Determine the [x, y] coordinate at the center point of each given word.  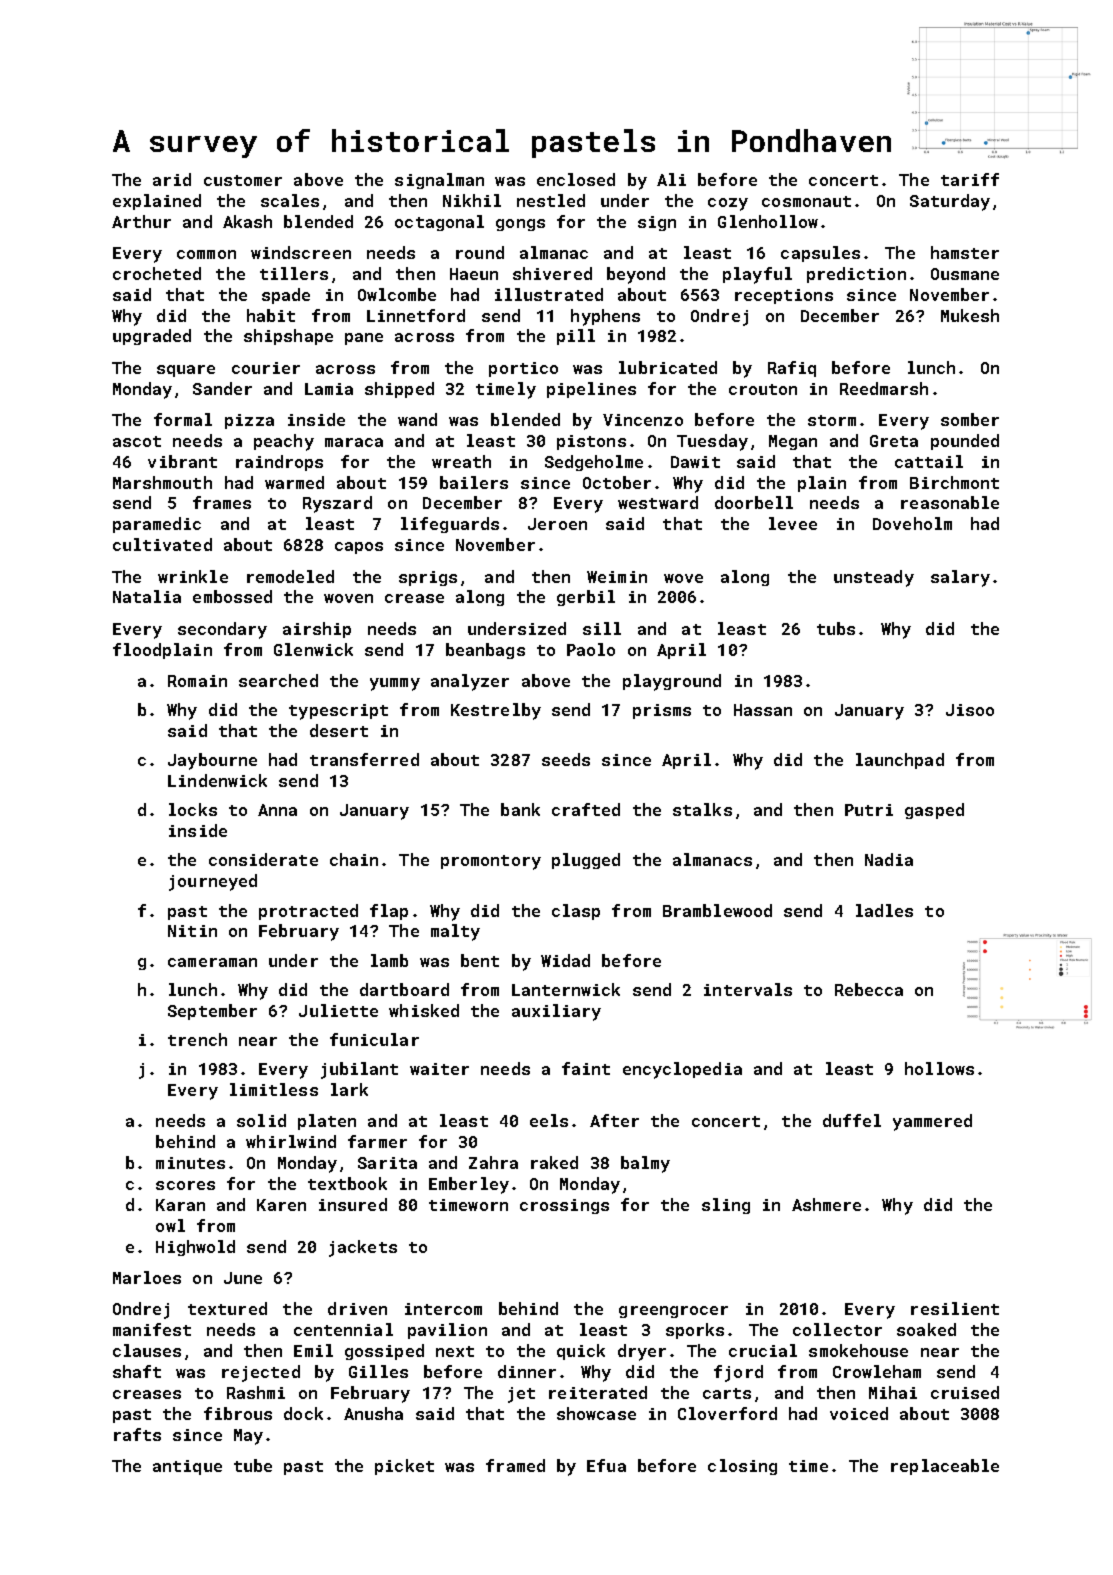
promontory [491, 862]
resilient [955, 1308]
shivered [552, 273]
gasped [934, 811]
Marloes [147, 1277]
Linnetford [416, 315]
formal [183, 419]
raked [554, 1162]
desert [339, 730]
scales [290, 200]
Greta [894, 441]
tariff [970, 179]
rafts [137, 1434]
